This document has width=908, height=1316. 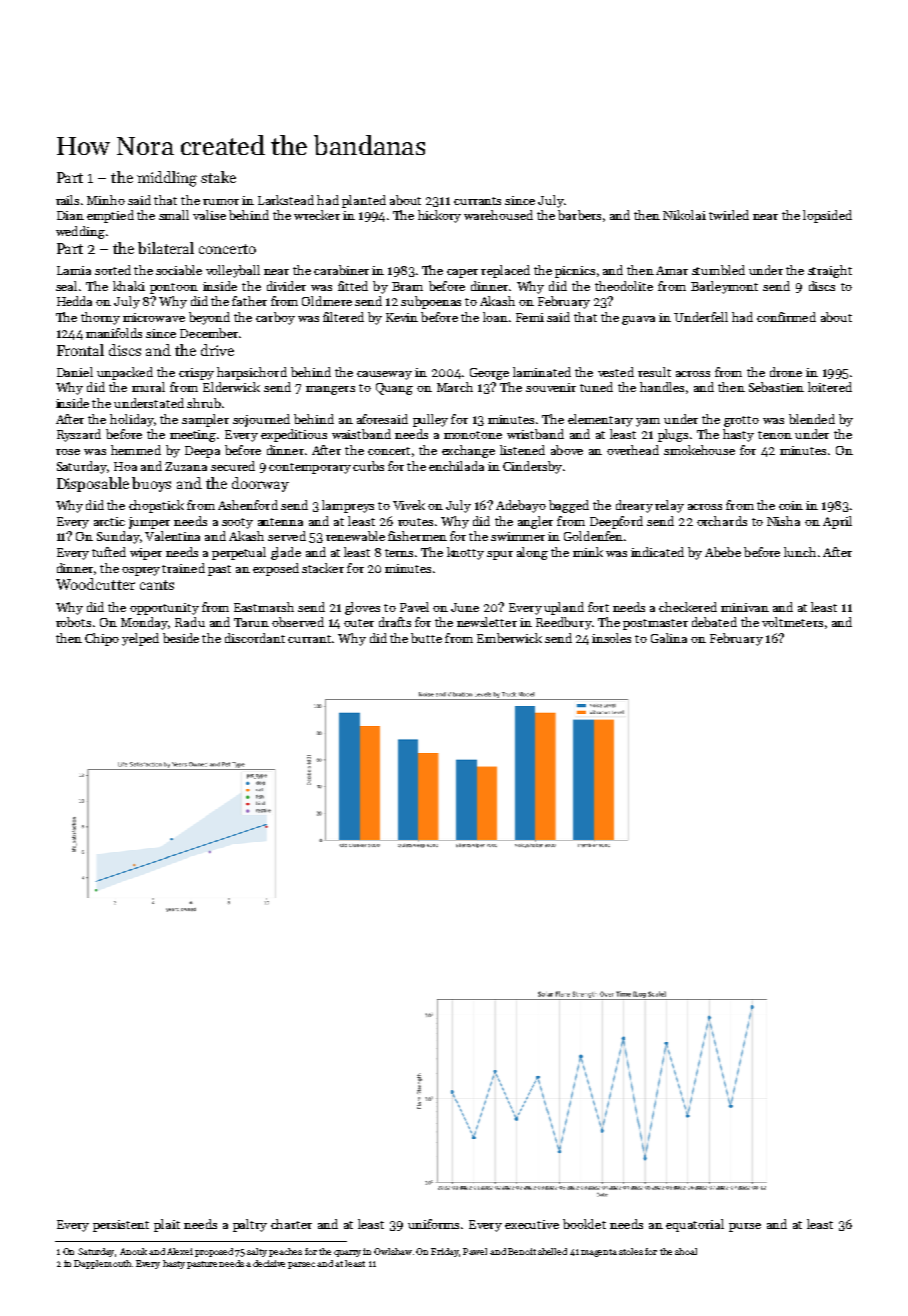 I want to click on rose, so click(x=68, y=452).
